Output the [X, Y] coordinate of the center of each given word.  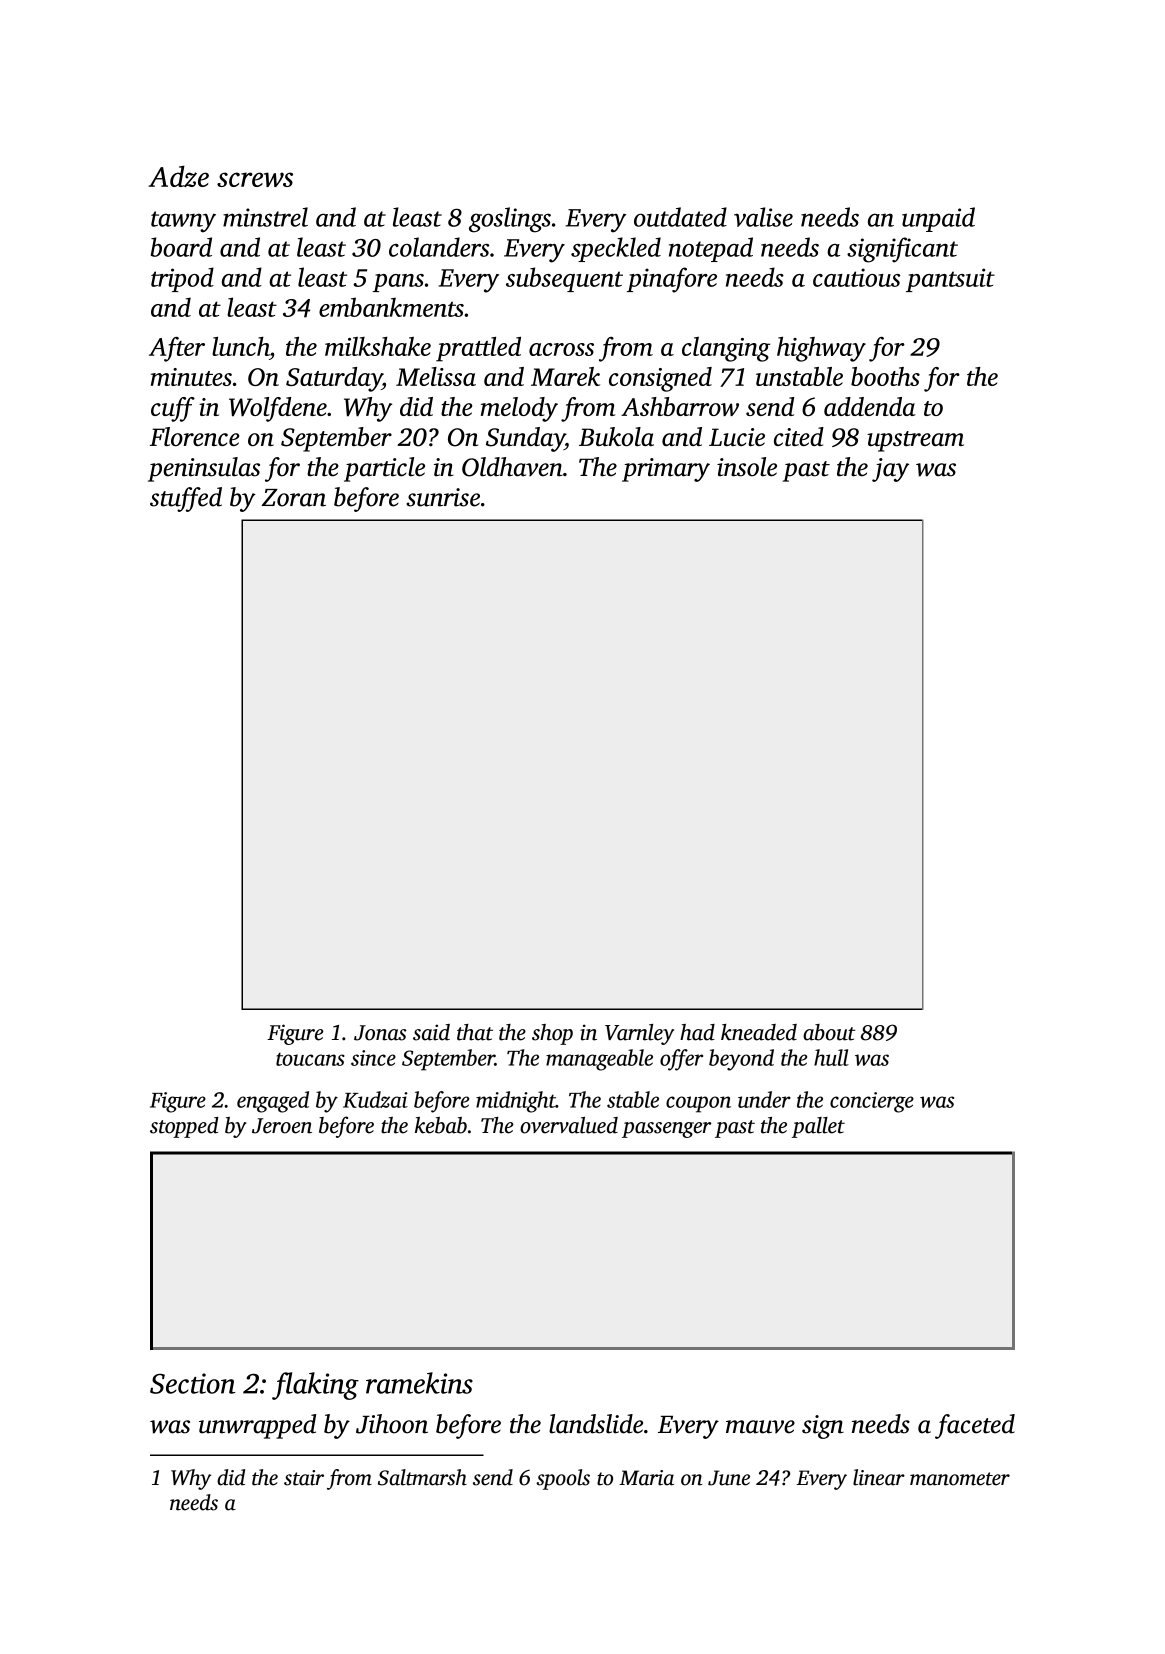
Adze [179, 176]
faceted [975, 1426]
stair [304, 1478]
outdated [680, 217]
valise [763, 217]
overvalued [569, 1125]
